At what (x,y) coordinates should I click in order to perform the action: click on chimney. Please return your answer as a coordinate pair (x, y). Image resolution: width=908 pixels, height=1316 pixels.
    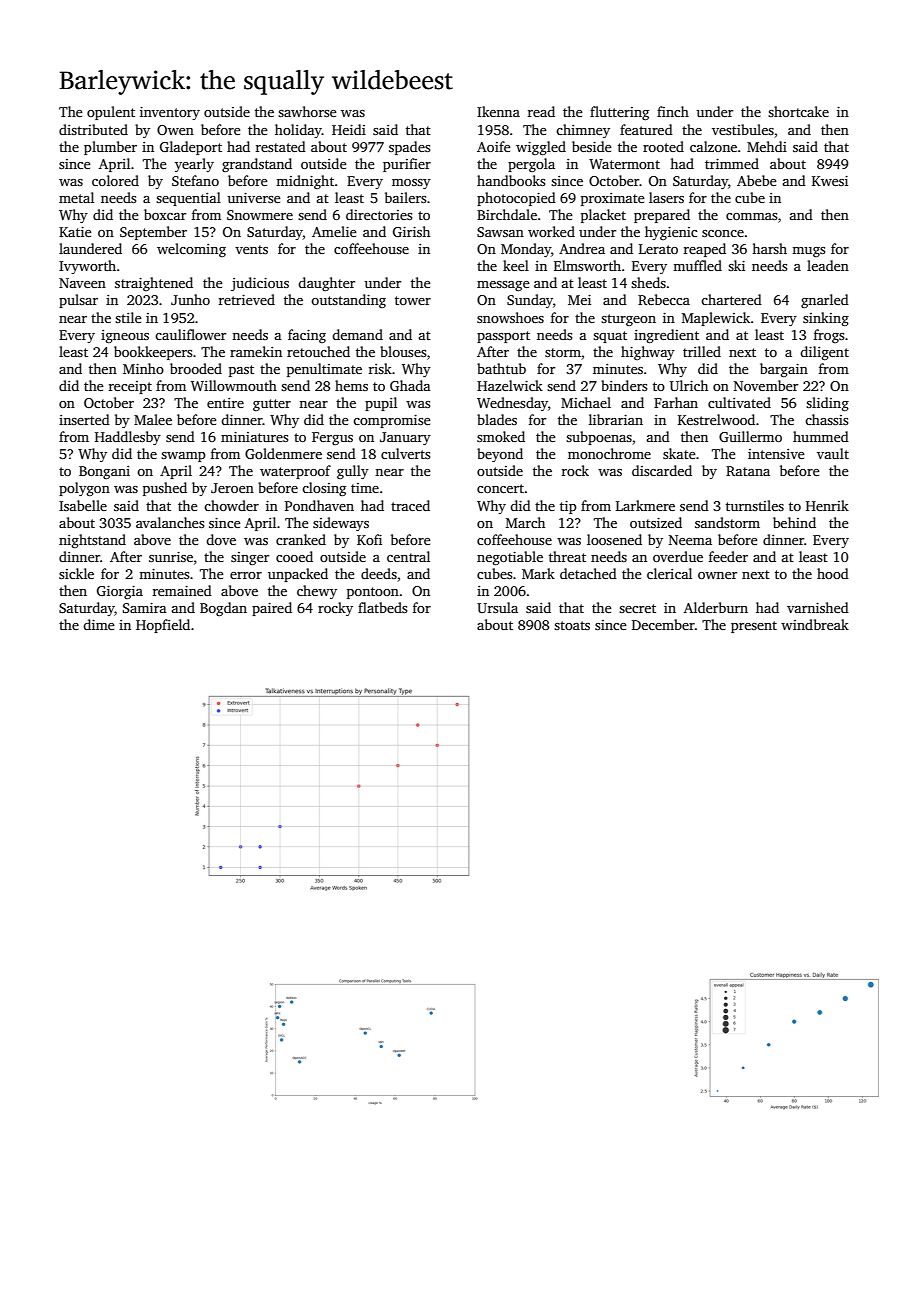
    Looking at the image, I should click on (583, 131).
